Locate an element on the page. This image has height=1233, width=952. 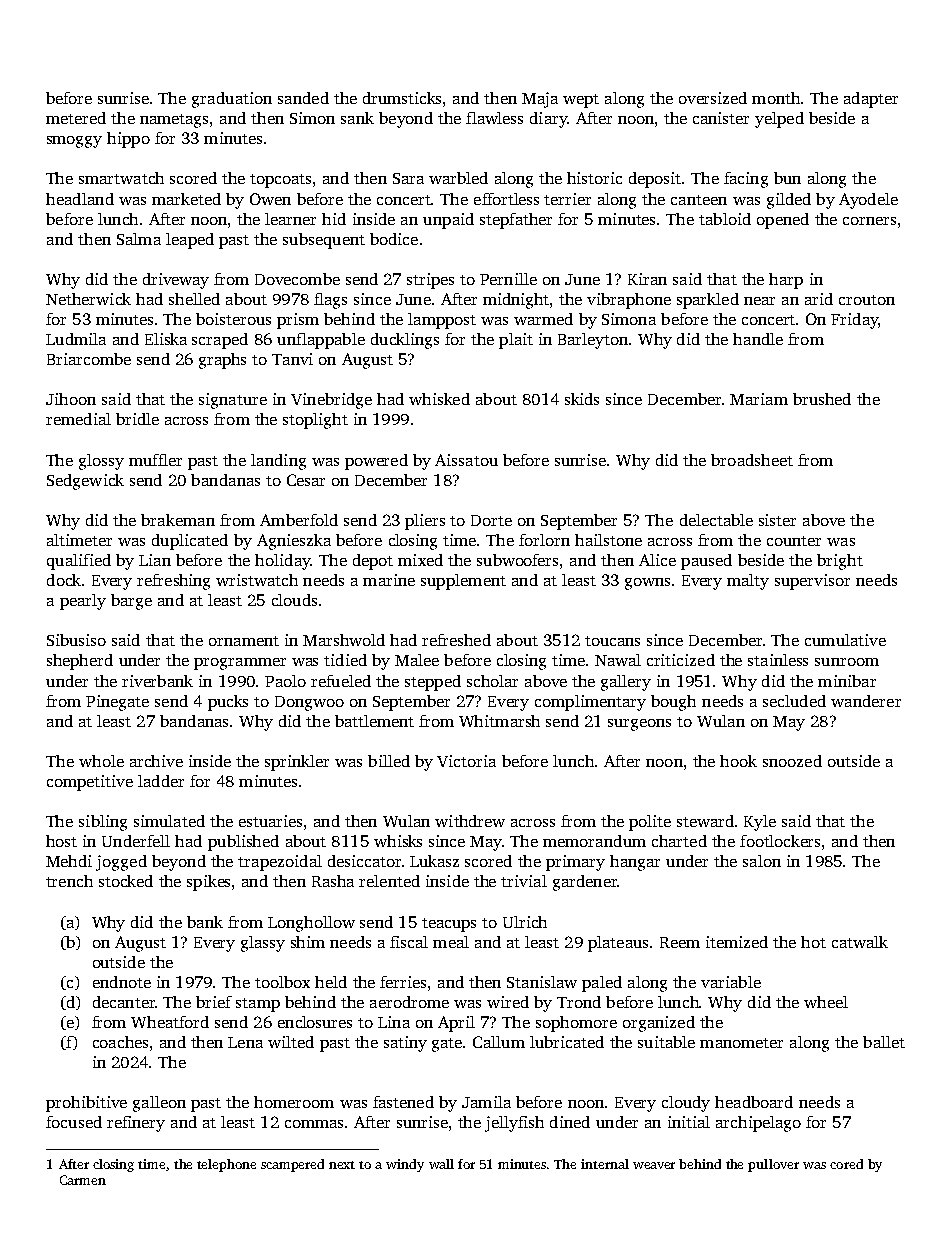
cumulative is located at coordinates (845, 640).
